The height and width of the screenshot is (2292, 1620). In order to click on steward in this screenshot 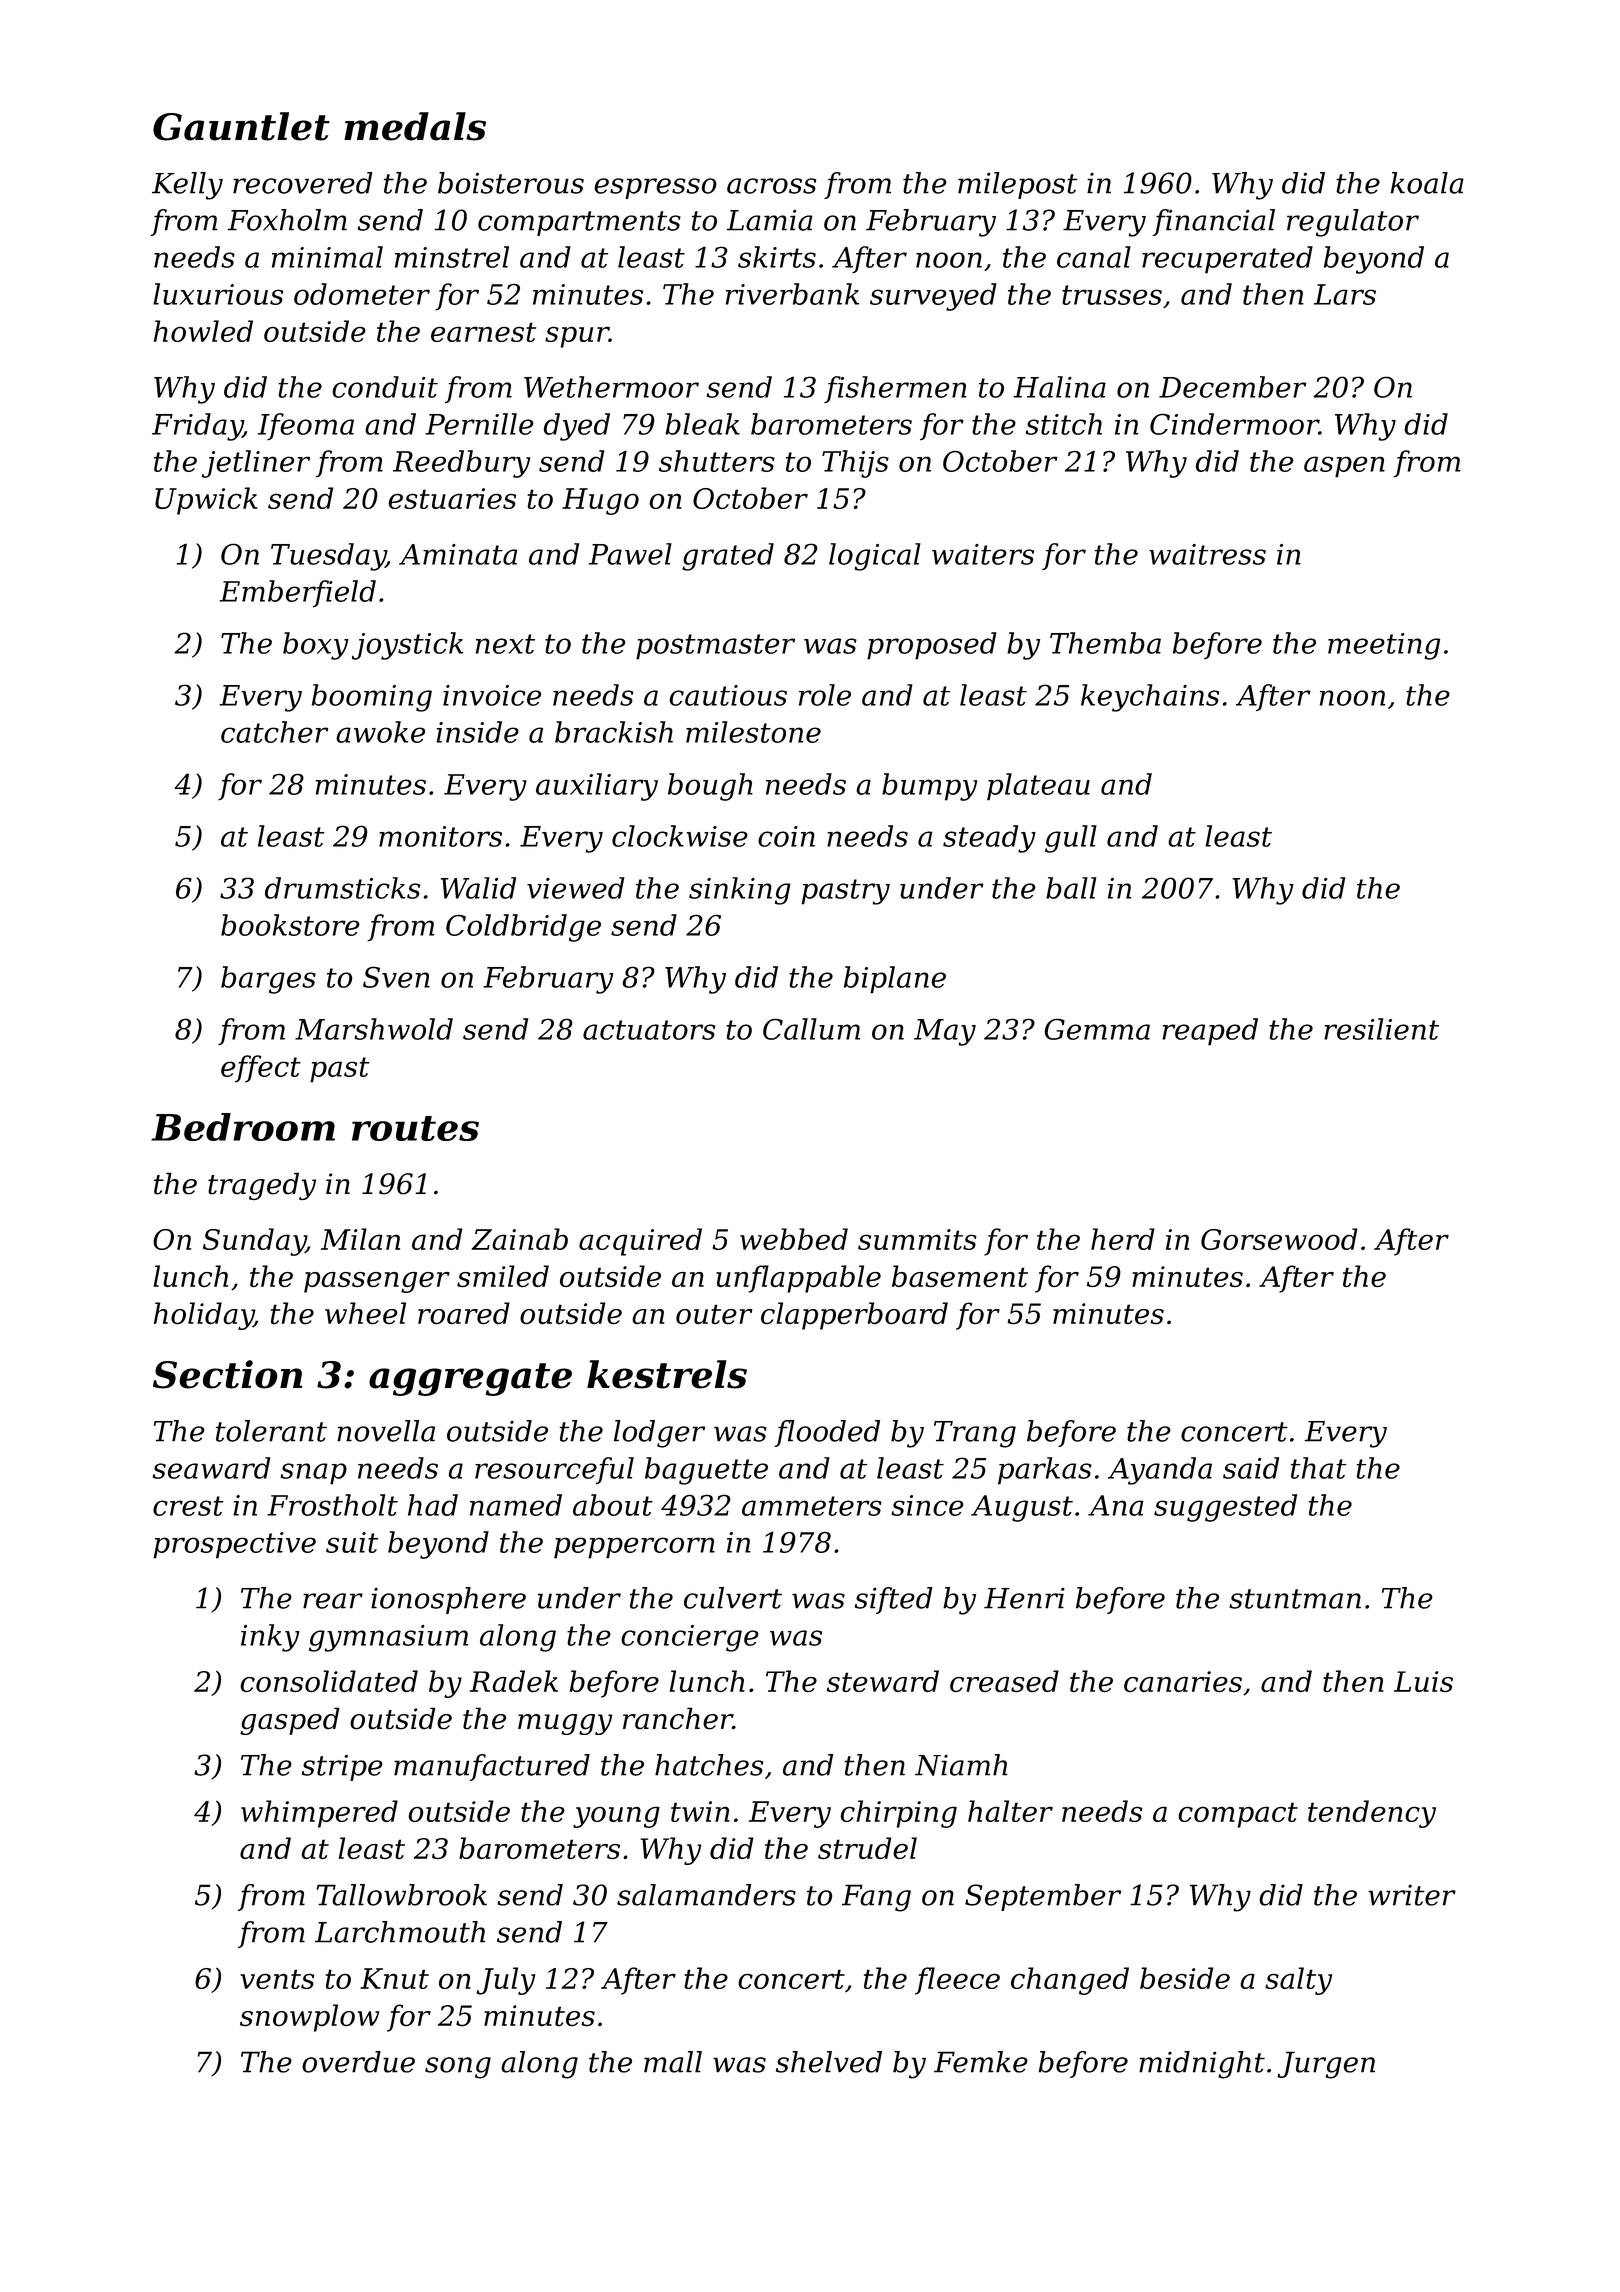, I will do `click(883, 1681)`.
